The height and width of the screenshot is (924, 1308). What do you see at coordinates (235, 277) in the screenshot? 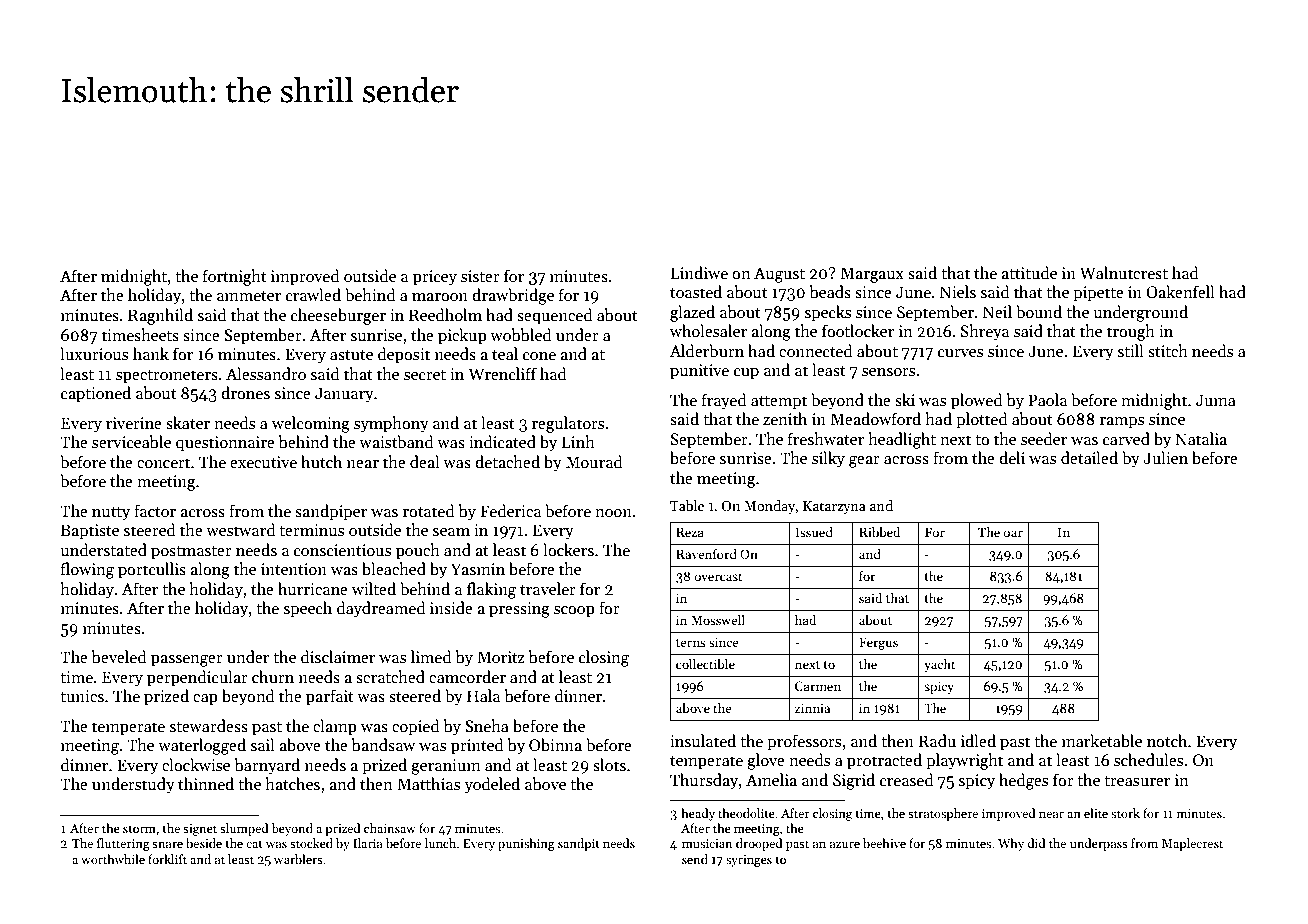
I see `fortnight` at bounding box center [235, 277].
